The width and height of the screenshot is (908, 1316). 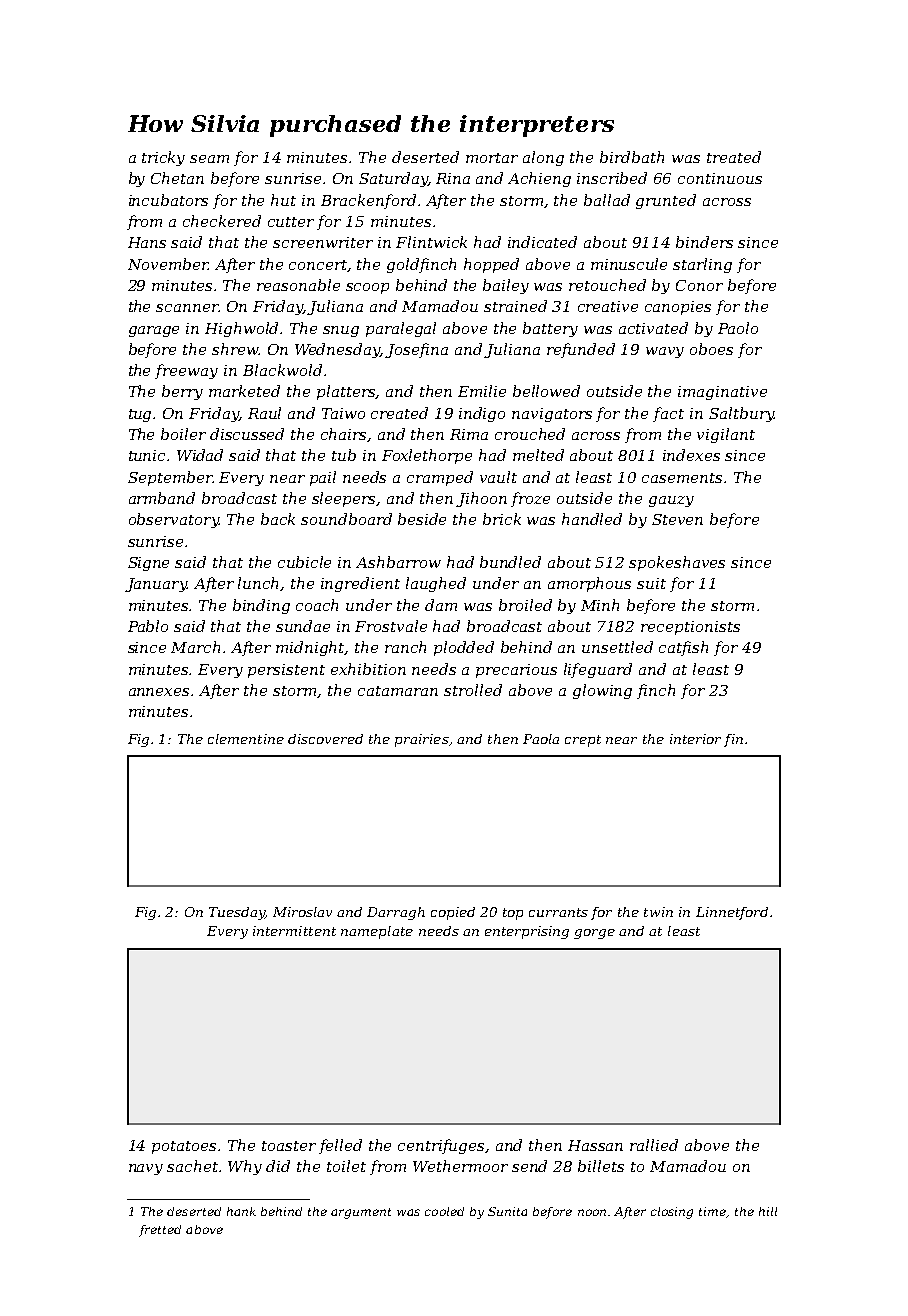 What do you see at coordinates (393, 179) in the screenshot?
I see `Saturday` at bounding box center [393, 179].
